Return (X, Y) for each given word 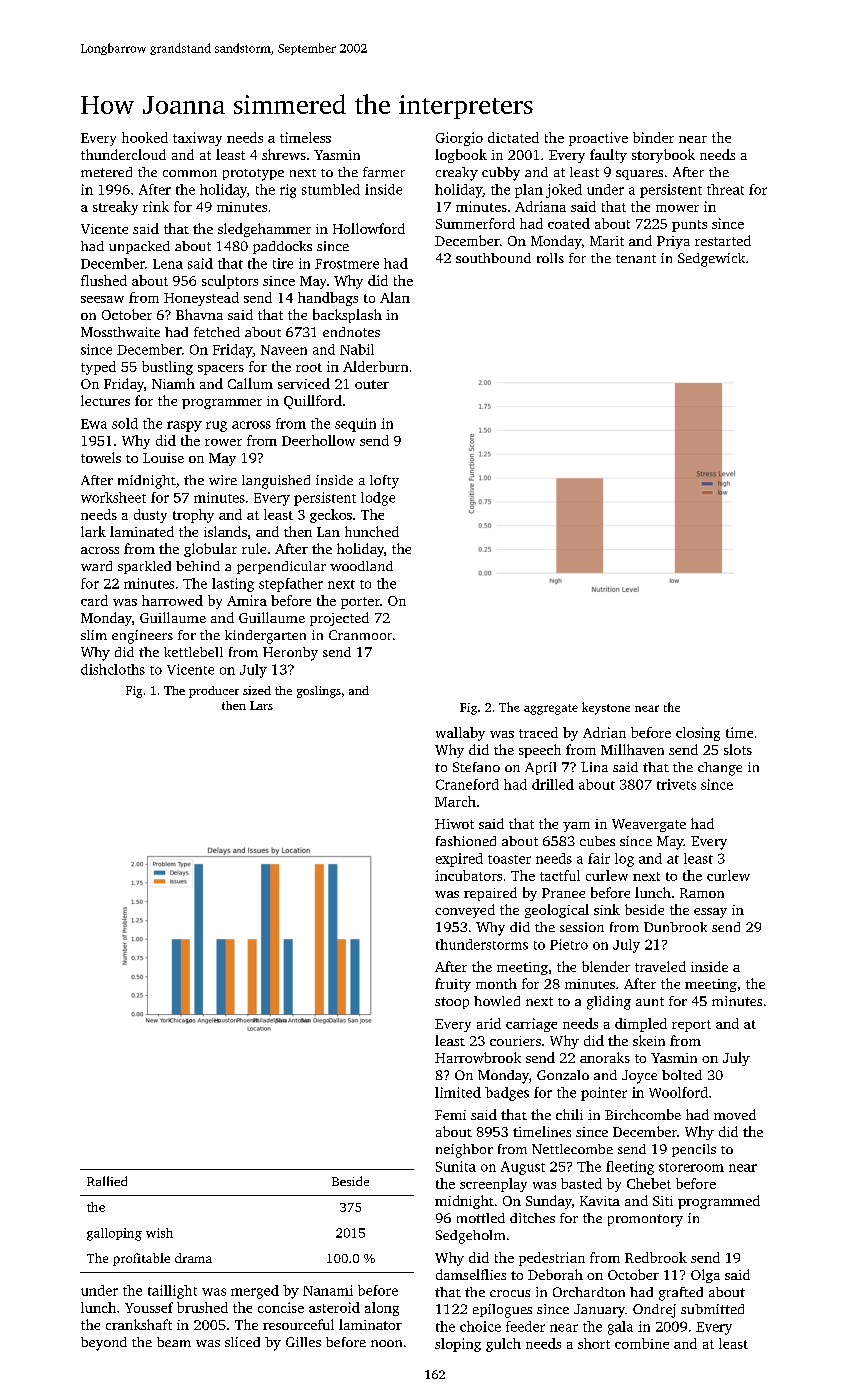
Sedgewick (711, 260)
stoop (452, 1003)
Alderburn (375, 366)
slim (94, 635)
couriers (515, 1041)
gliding (609, 1003)
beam (174, 1342)
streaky (115, 208)
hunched (372, 531)
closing (698, 734)
